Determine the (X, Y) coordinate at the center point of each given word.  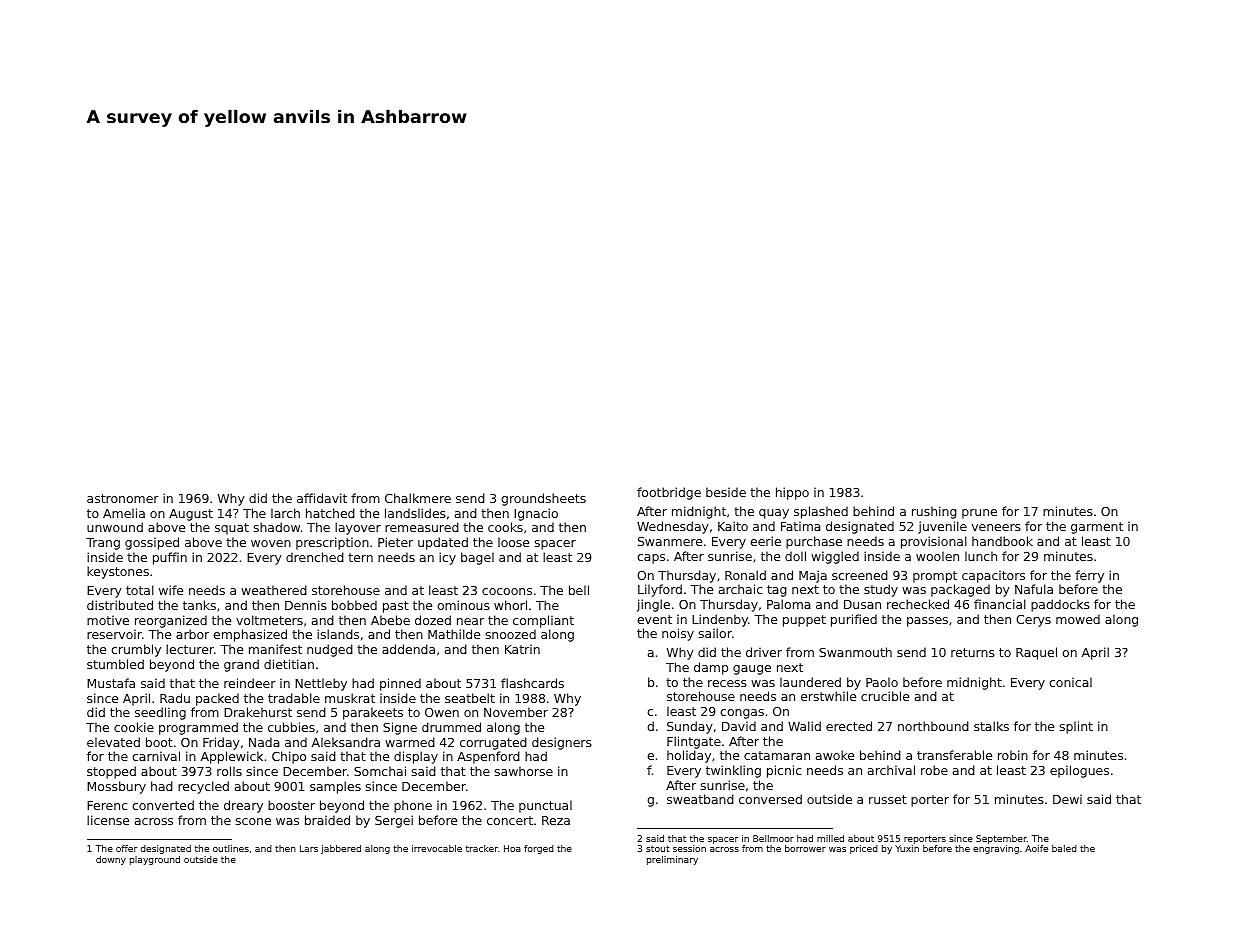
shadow (277, 527)
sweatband (700, 799)
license (108, 820)
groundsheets (543, 499)
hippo (792, 493)
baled (1064, 848)
